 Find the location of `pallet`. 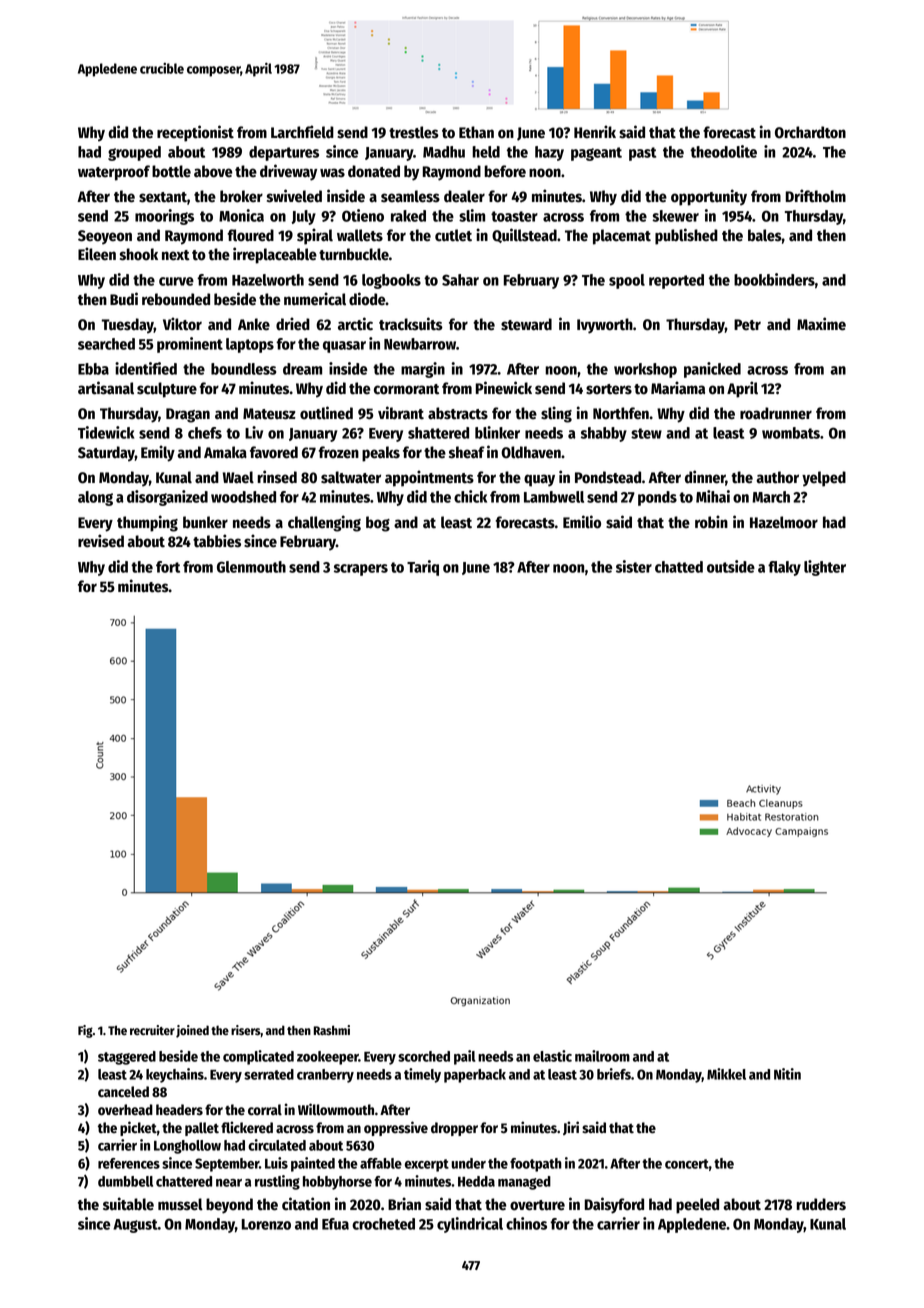

pallet is located at coordinates (202, 1129).
